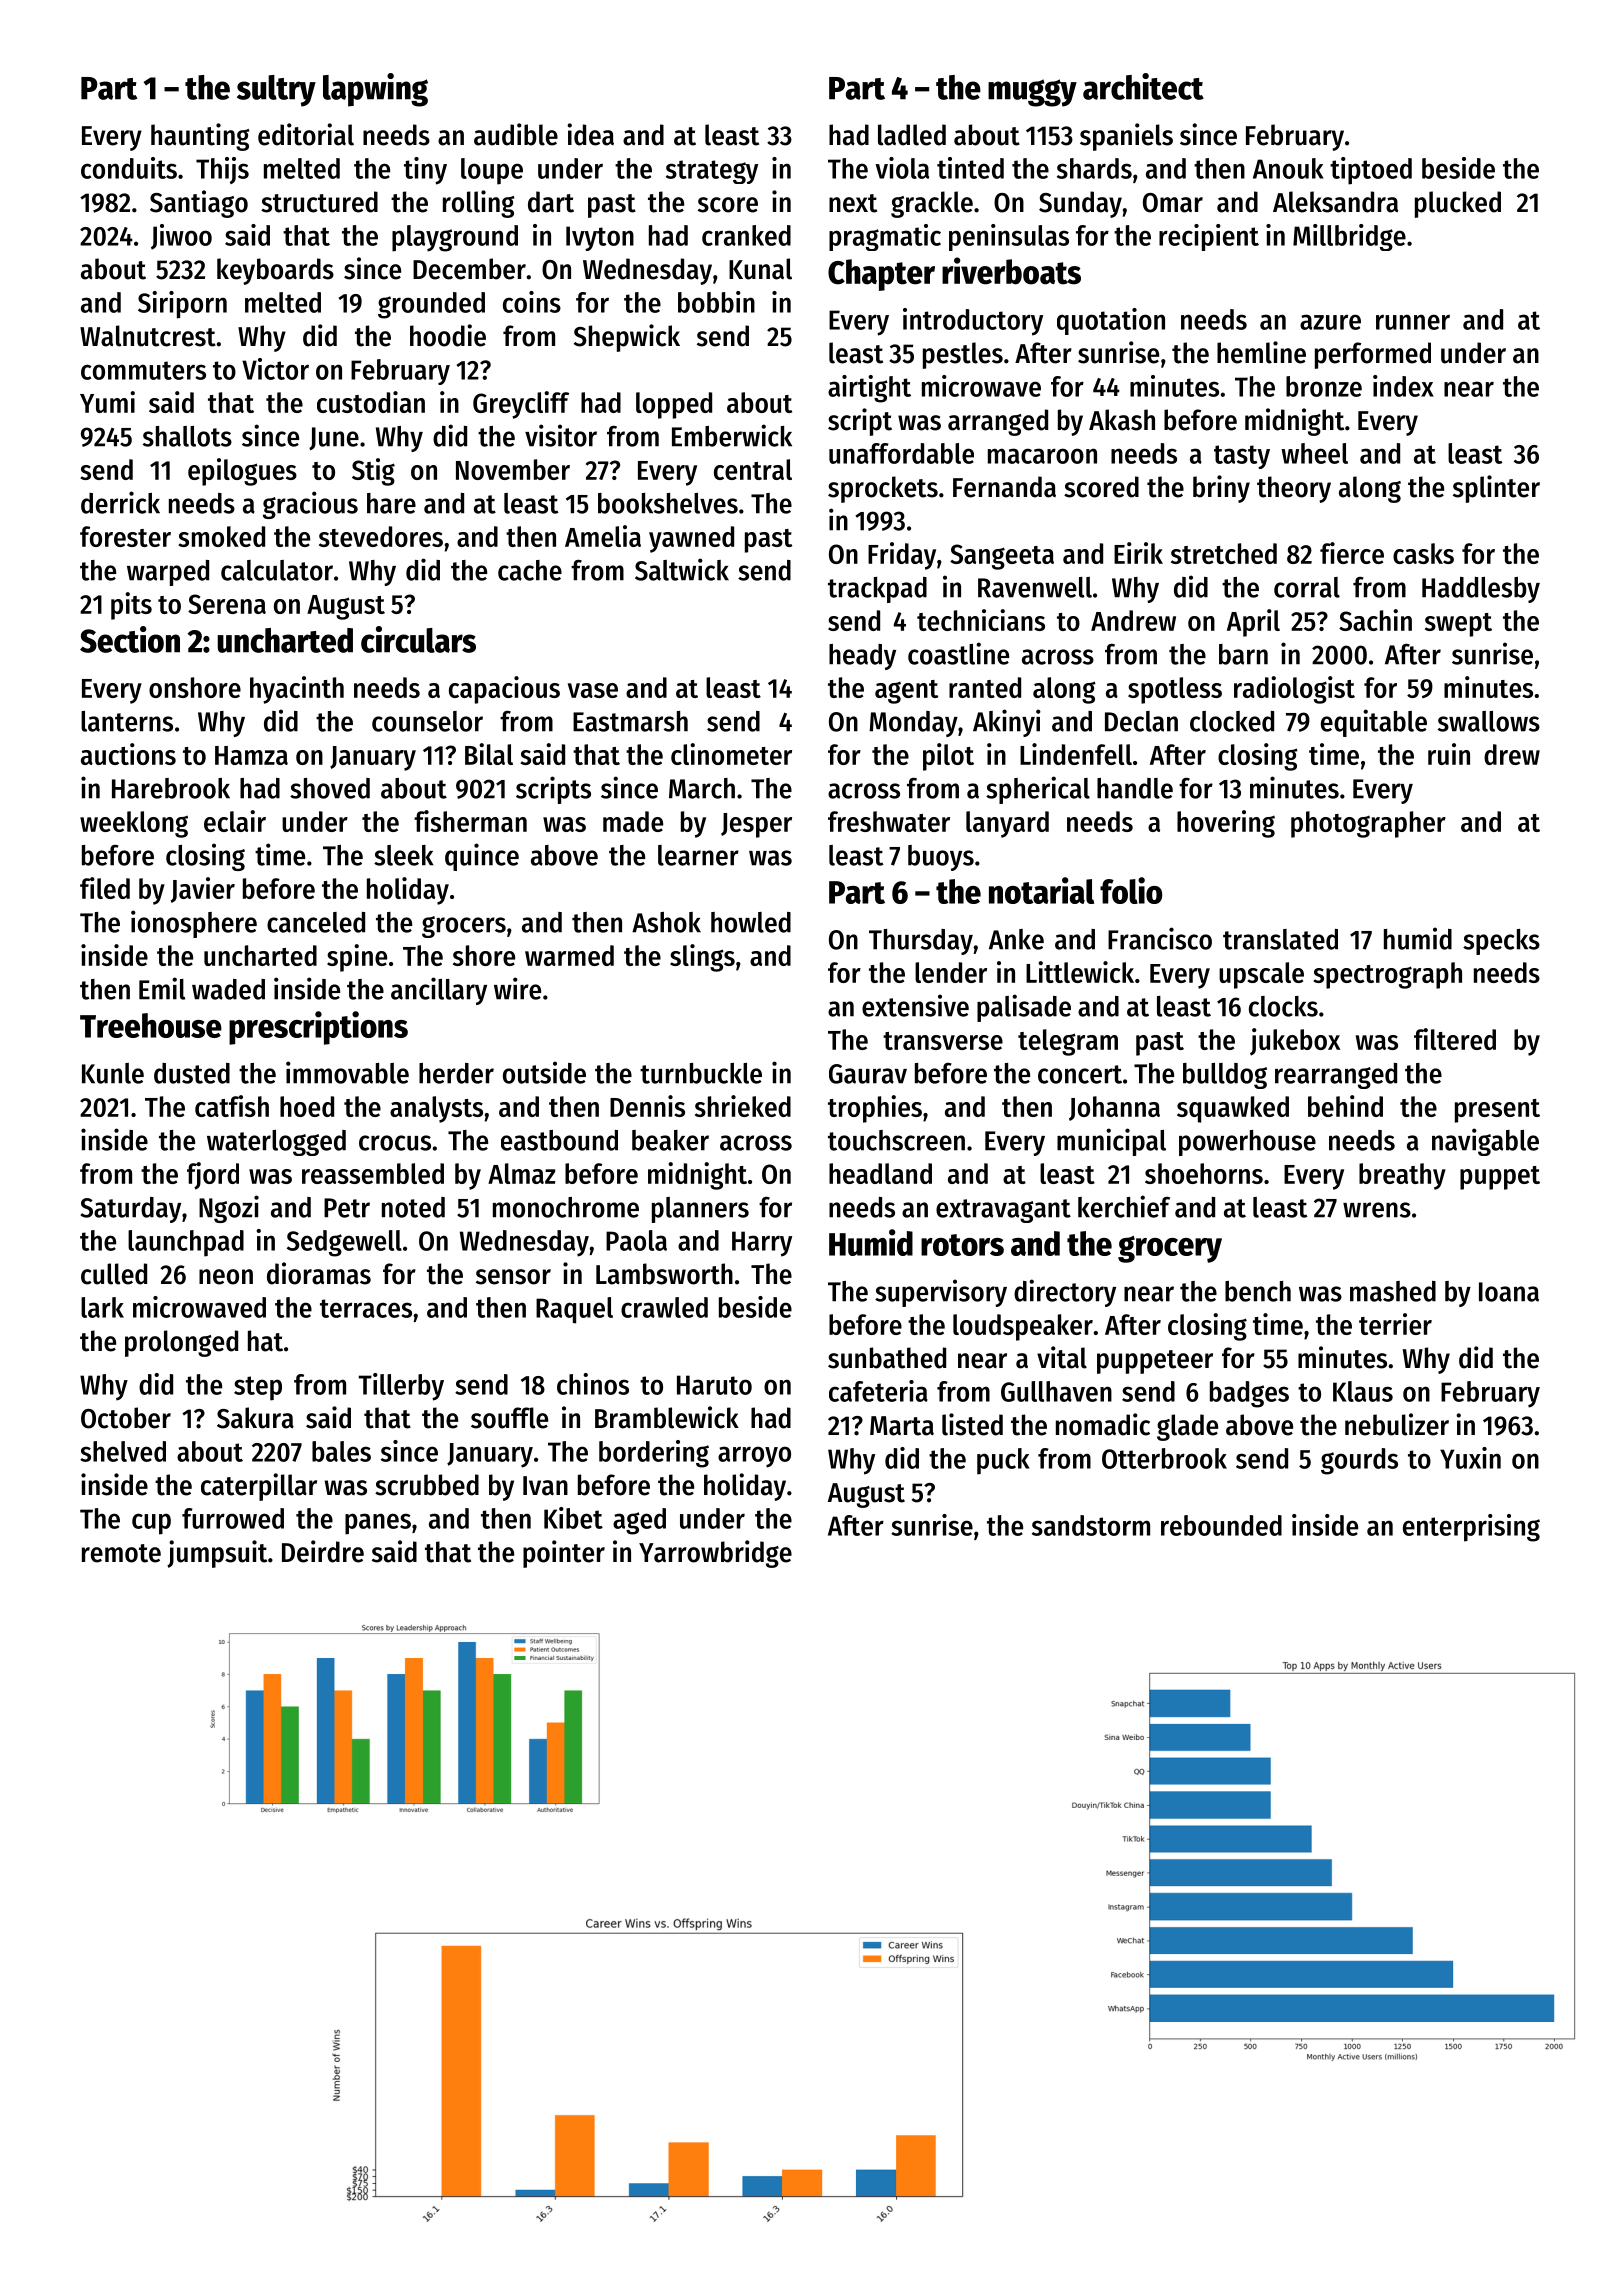 Image resolution: width=1620 pixels, height=2292 pixels. What do you see at coordinates (667, 1417) in the screenshot?
I see `Bramblewick` at bounding box center [667, 1417].
